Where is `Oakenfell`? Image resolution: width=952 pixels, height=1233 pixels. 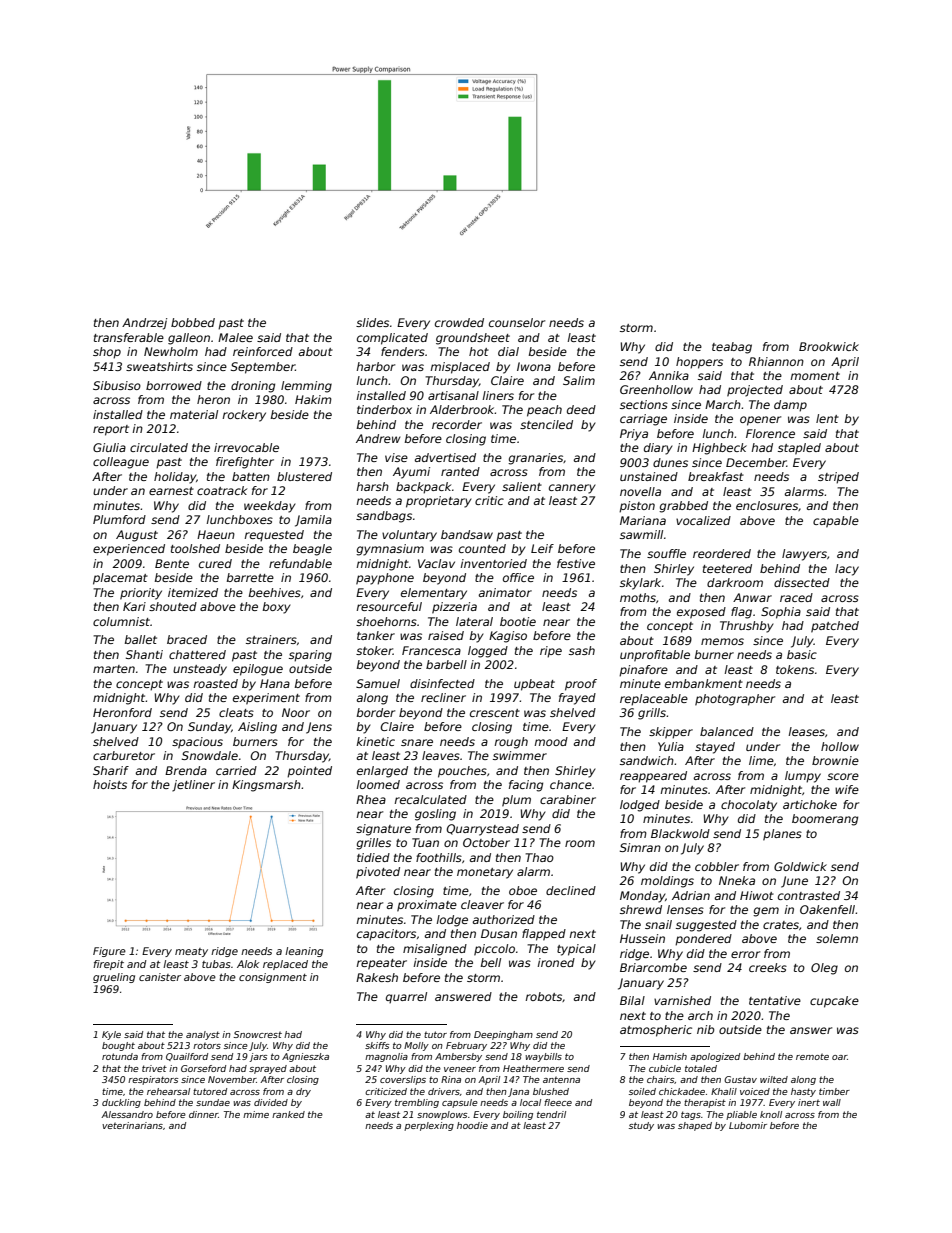 Oakenfell is located at coordinates (828, 909).
